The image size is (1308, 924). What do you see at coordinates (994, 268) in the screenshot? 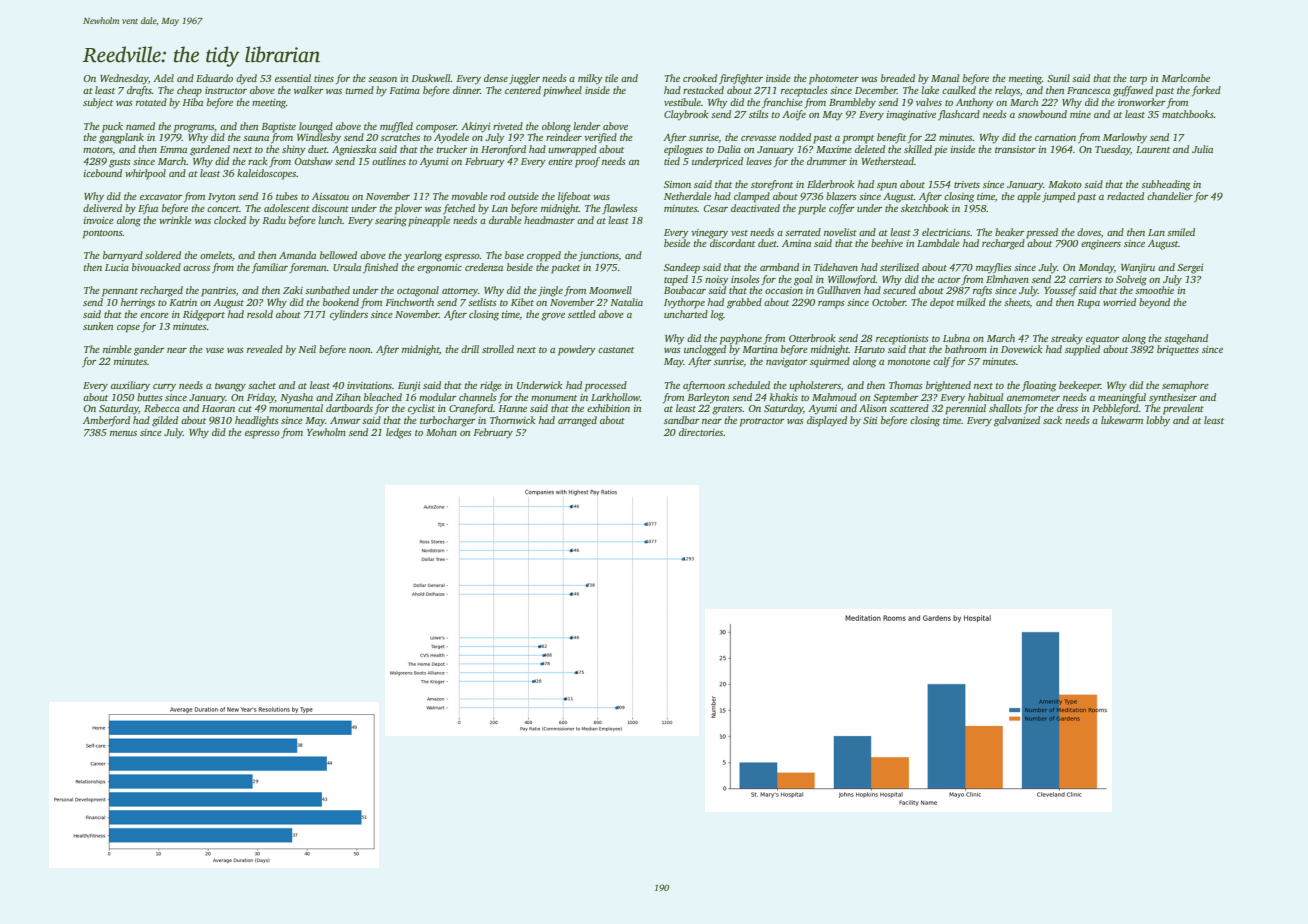
I see `mayflies` at bounding box center [994, 268].
